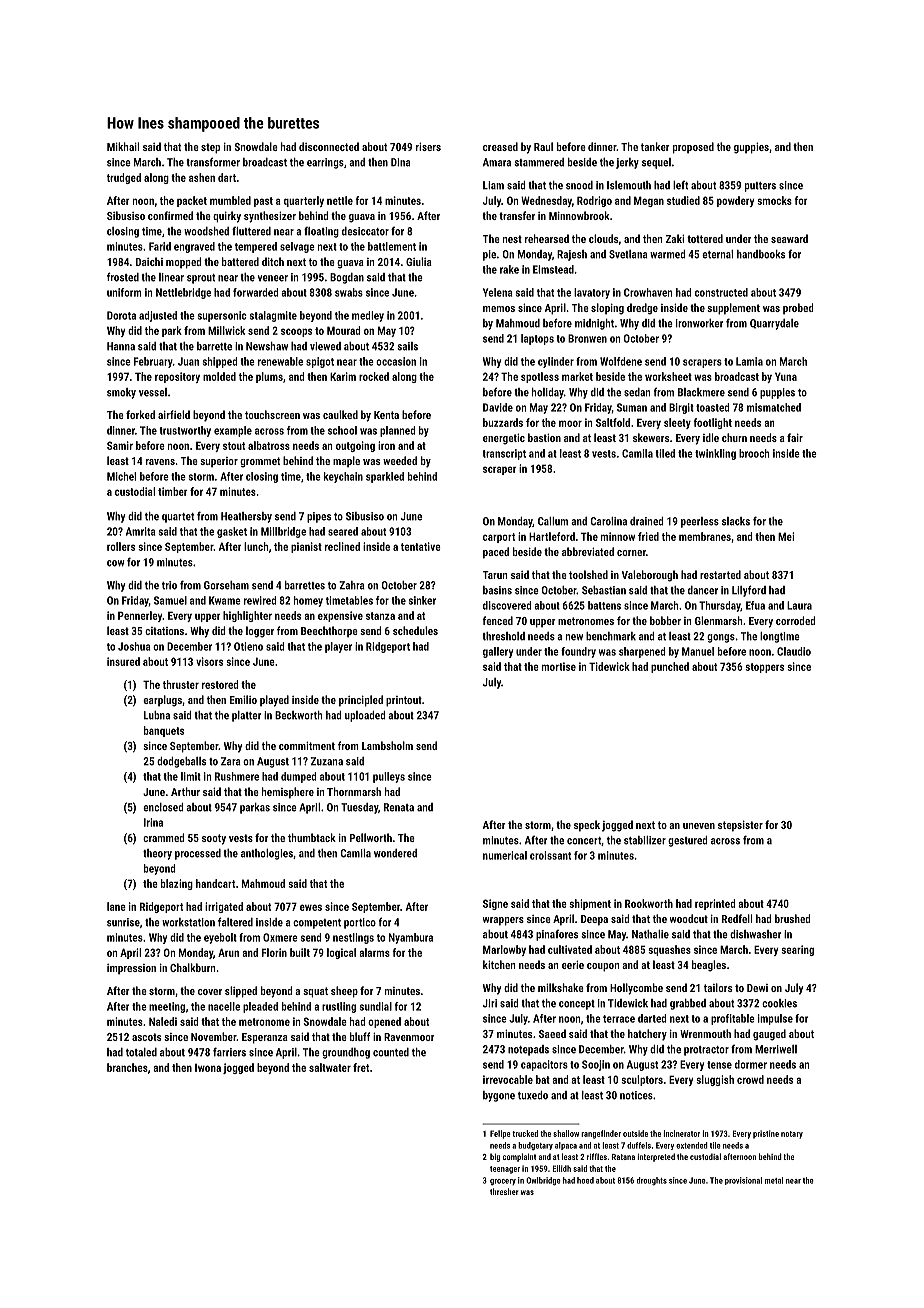 Image resolution: width=924 pixels, height=1308 pixels. Describe the element at coordinates (374, 952) in the screenshot. I see `alarms` at that location.
